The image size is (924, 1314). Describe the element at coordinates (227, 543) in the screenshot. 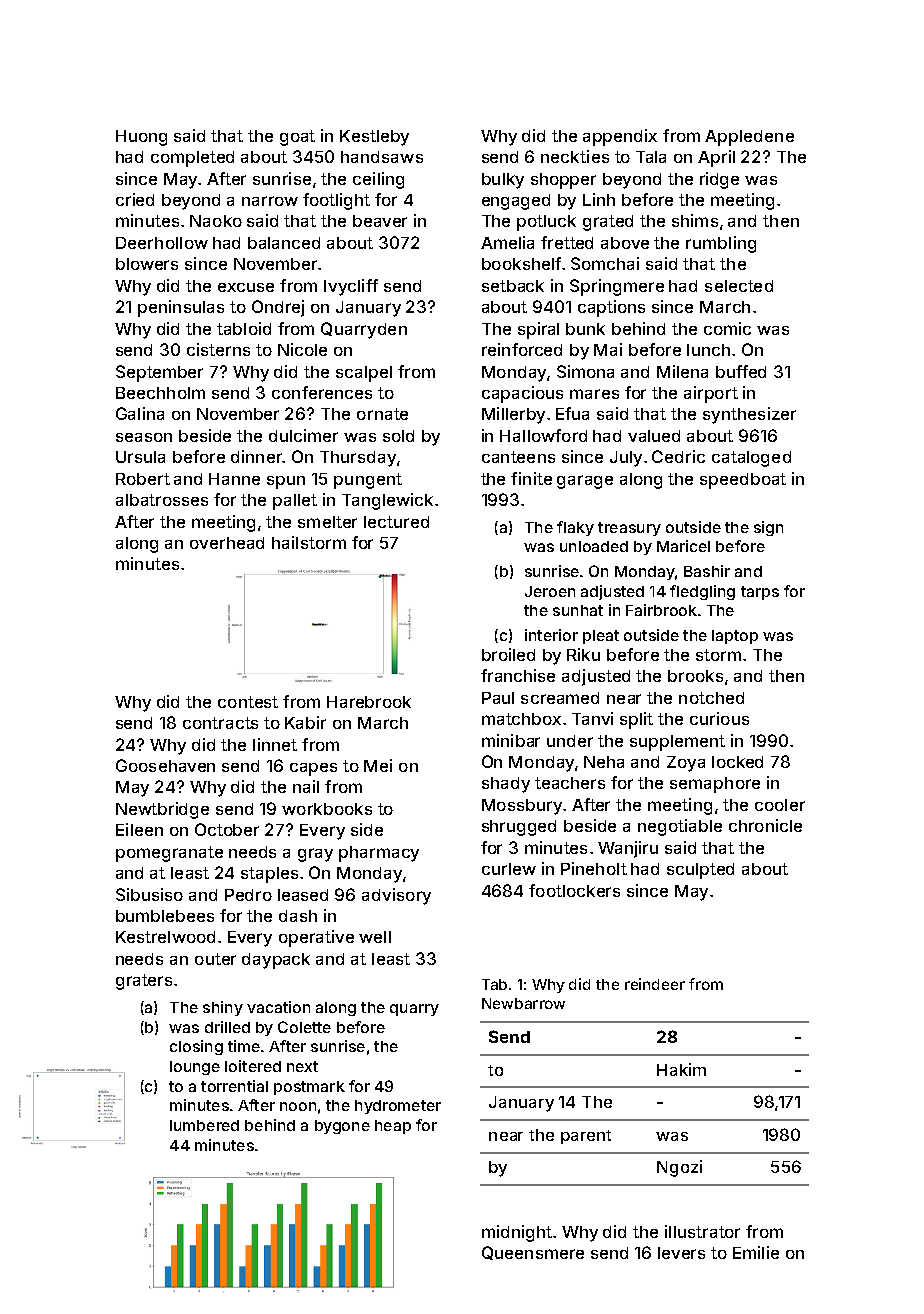

I see `overhead` at that location.
